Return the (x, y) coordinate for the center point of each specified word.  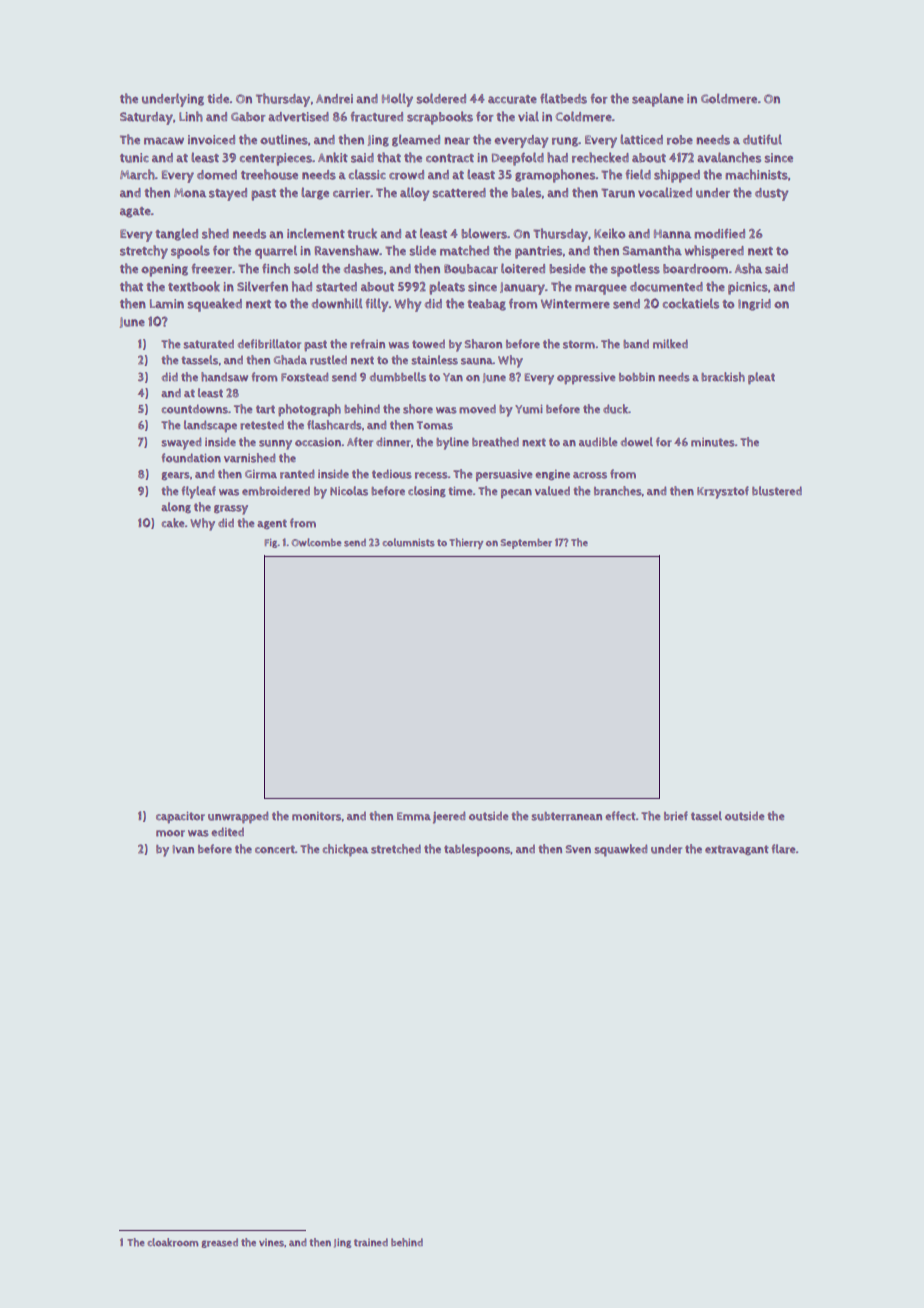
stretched (396, 849)
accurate (512, 99)
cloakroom (172, 1242)
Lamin (167, 304)
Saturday (146, 118)
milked (670, 344)
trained (371, 1242)
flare (784, 849)
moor (170, 833)
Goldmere (729, 98)
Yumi (529, 409)
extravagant (737, 850)
